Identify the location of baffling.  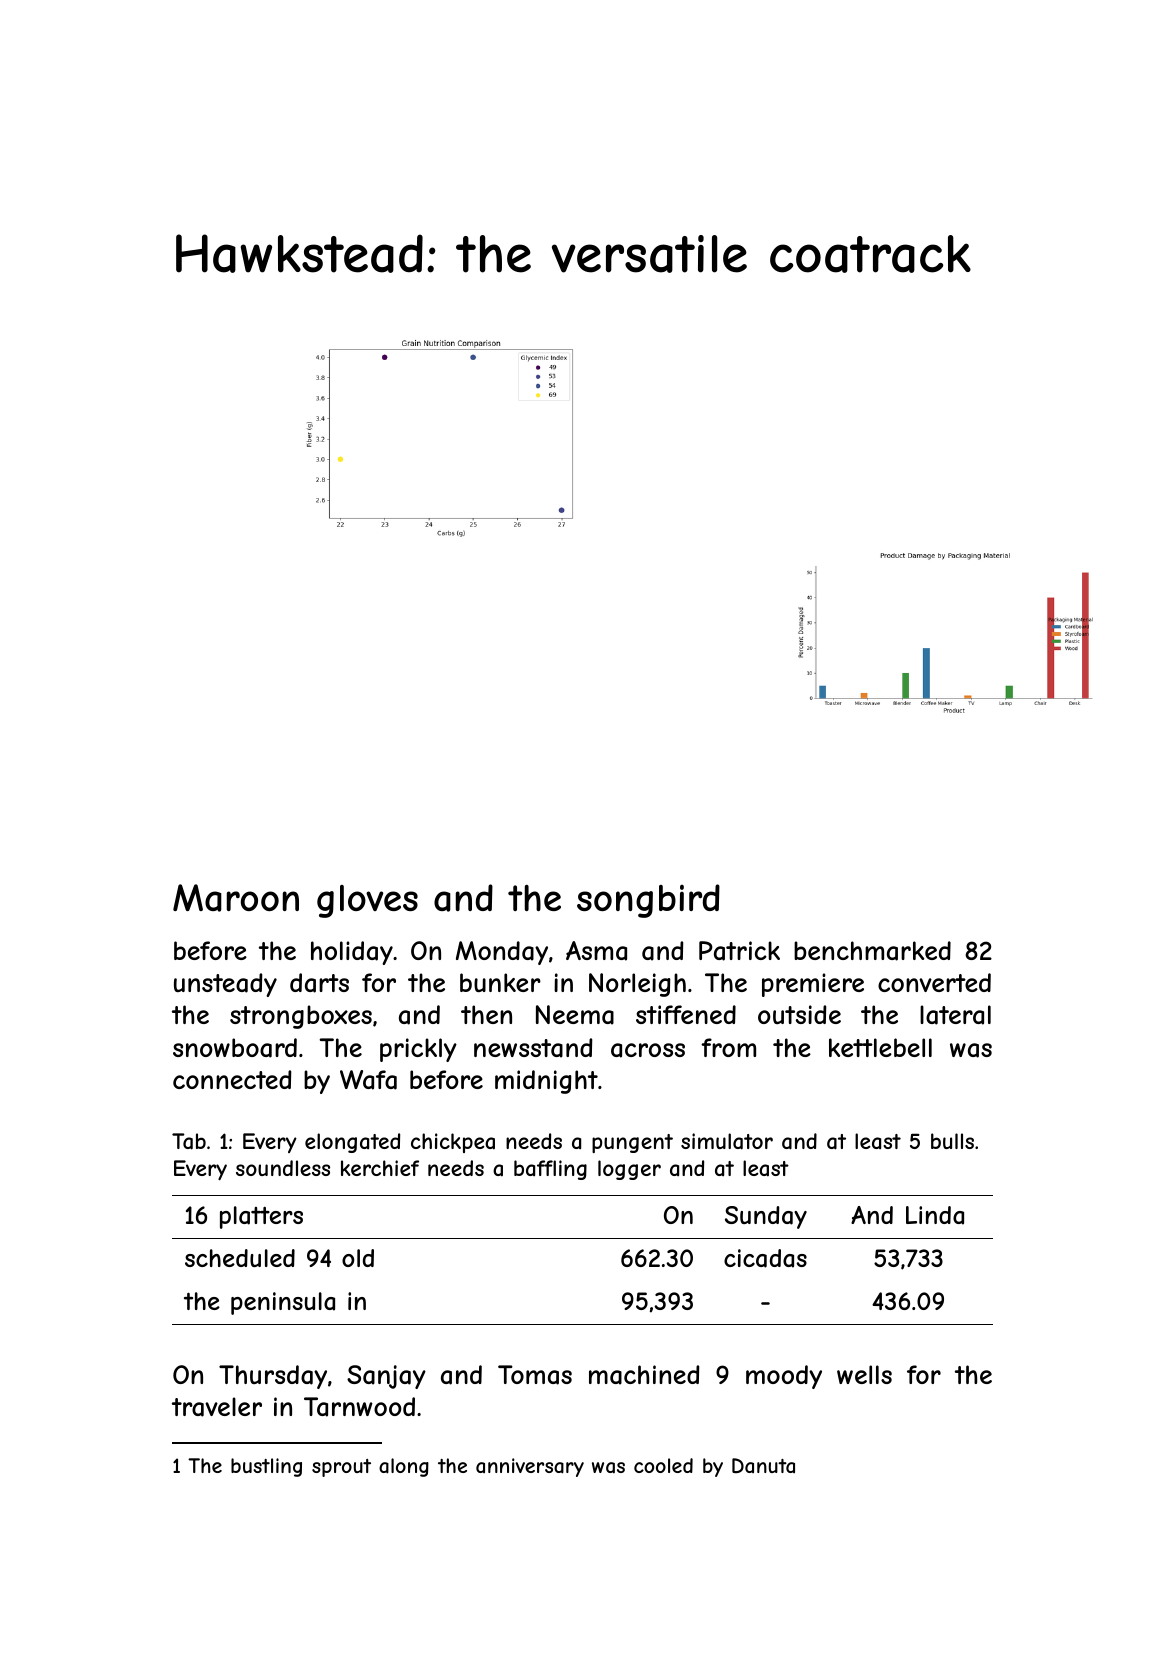
(550, 1170).
